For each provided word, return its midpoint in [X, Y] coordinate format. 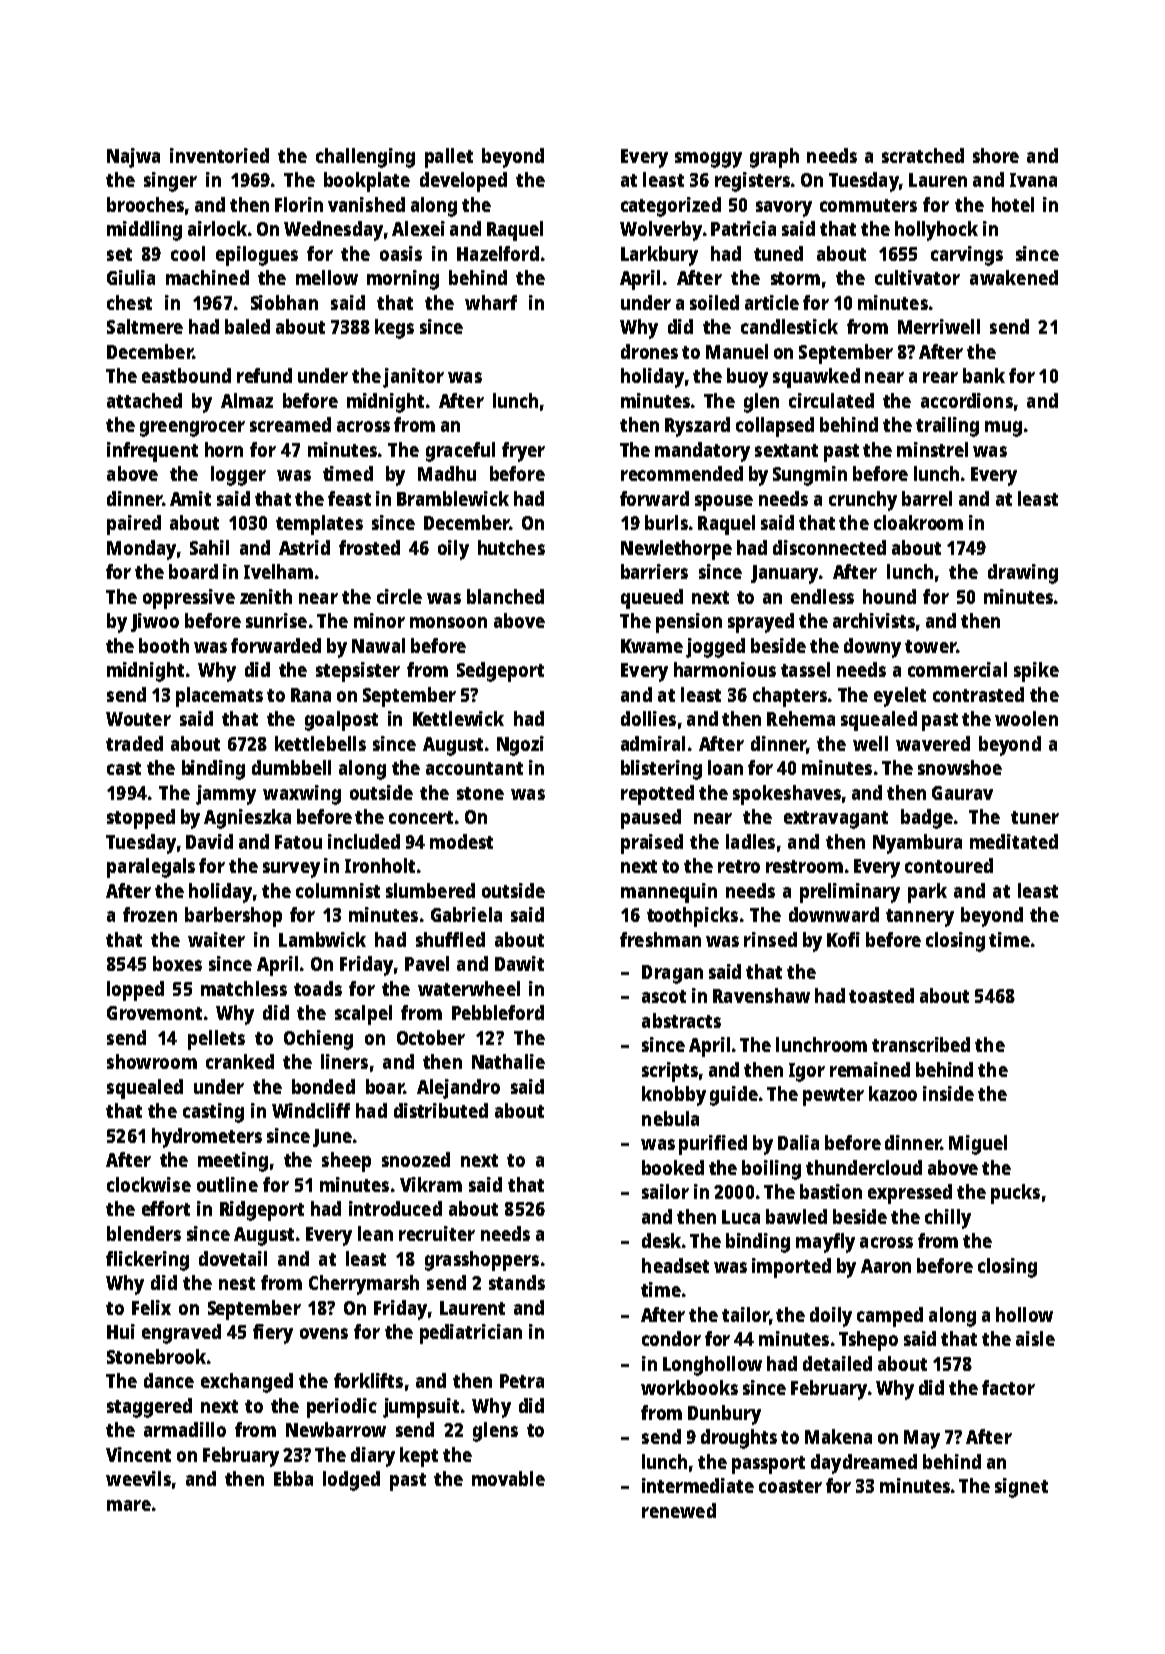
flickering [147, 1261]
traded [134, 743]
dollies [648, 718]
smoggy [708, 160]
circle [399, 596]
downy [872, 648]
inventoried [219, 155]
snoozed [416, 1159]
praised [652, 844]
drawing [1023, 574]
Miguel [978, 1145]
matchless [244, 988]
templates [319, 525]
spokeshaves [787, 795]
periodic [342, 1408]
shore [996, 155]
